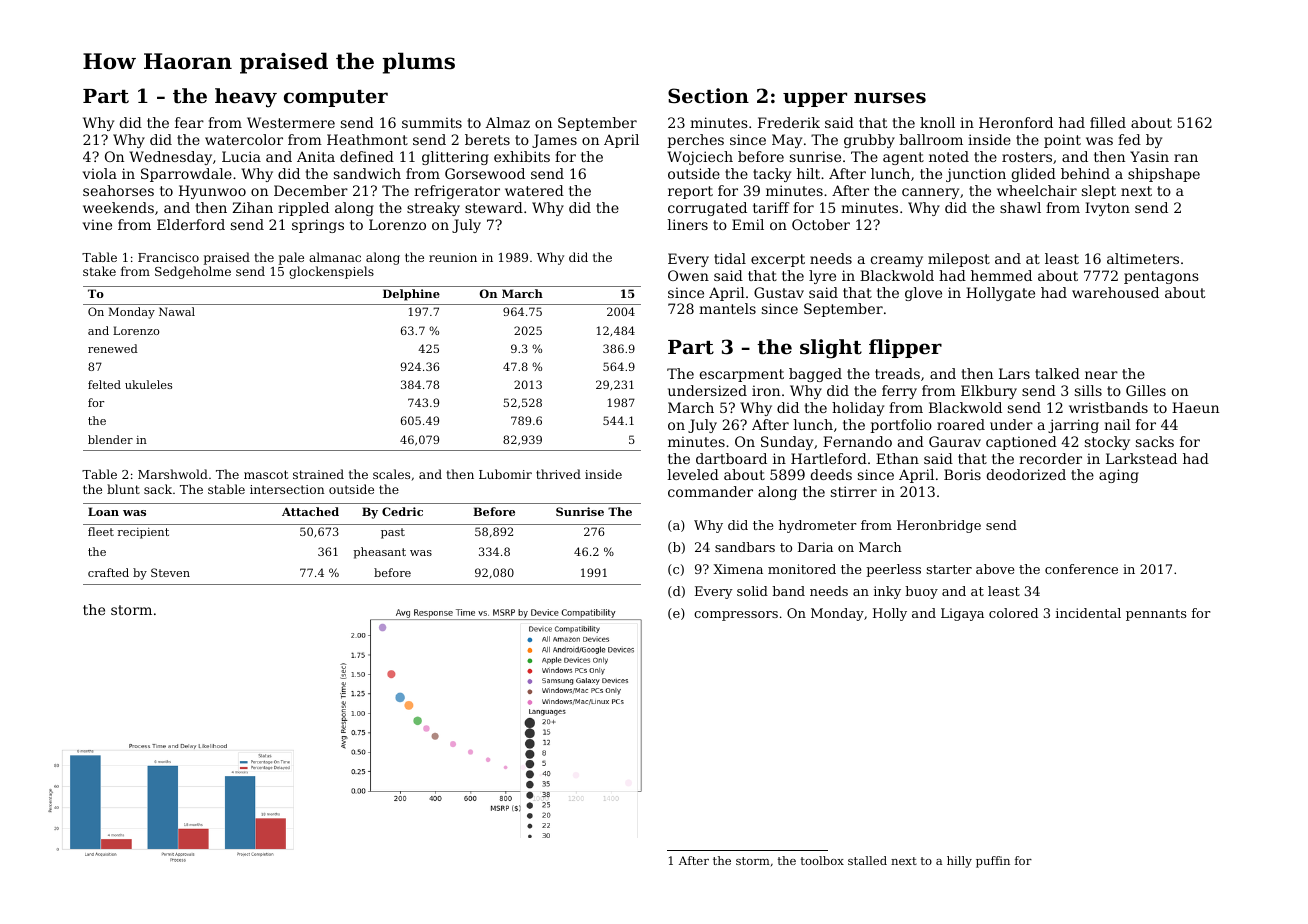 This screenshot has width=1308, height=924. I want to click on report, so click(690, 192).
